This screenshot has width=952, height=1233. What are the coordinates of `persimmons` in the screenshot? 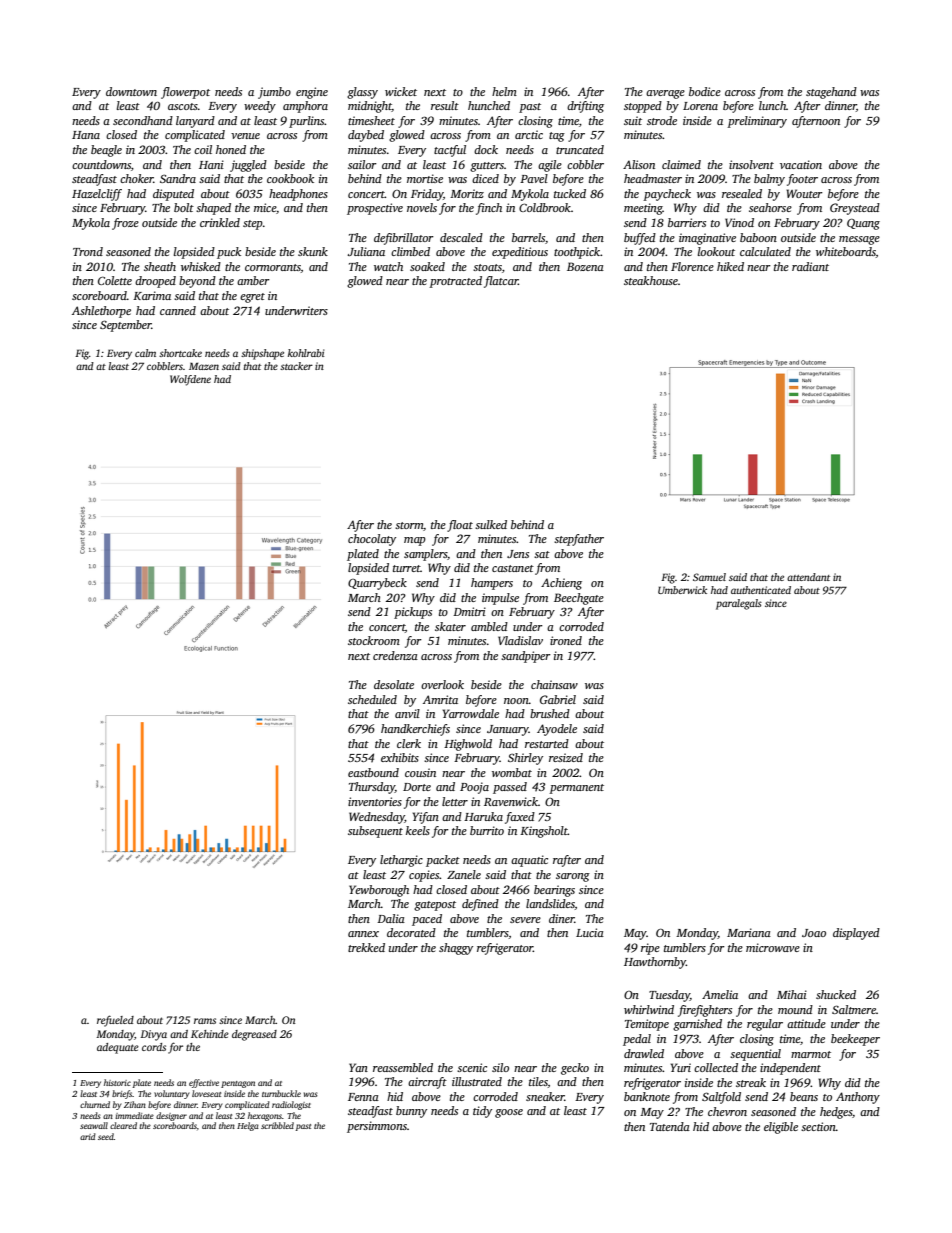 It's located at (377, 1127).
